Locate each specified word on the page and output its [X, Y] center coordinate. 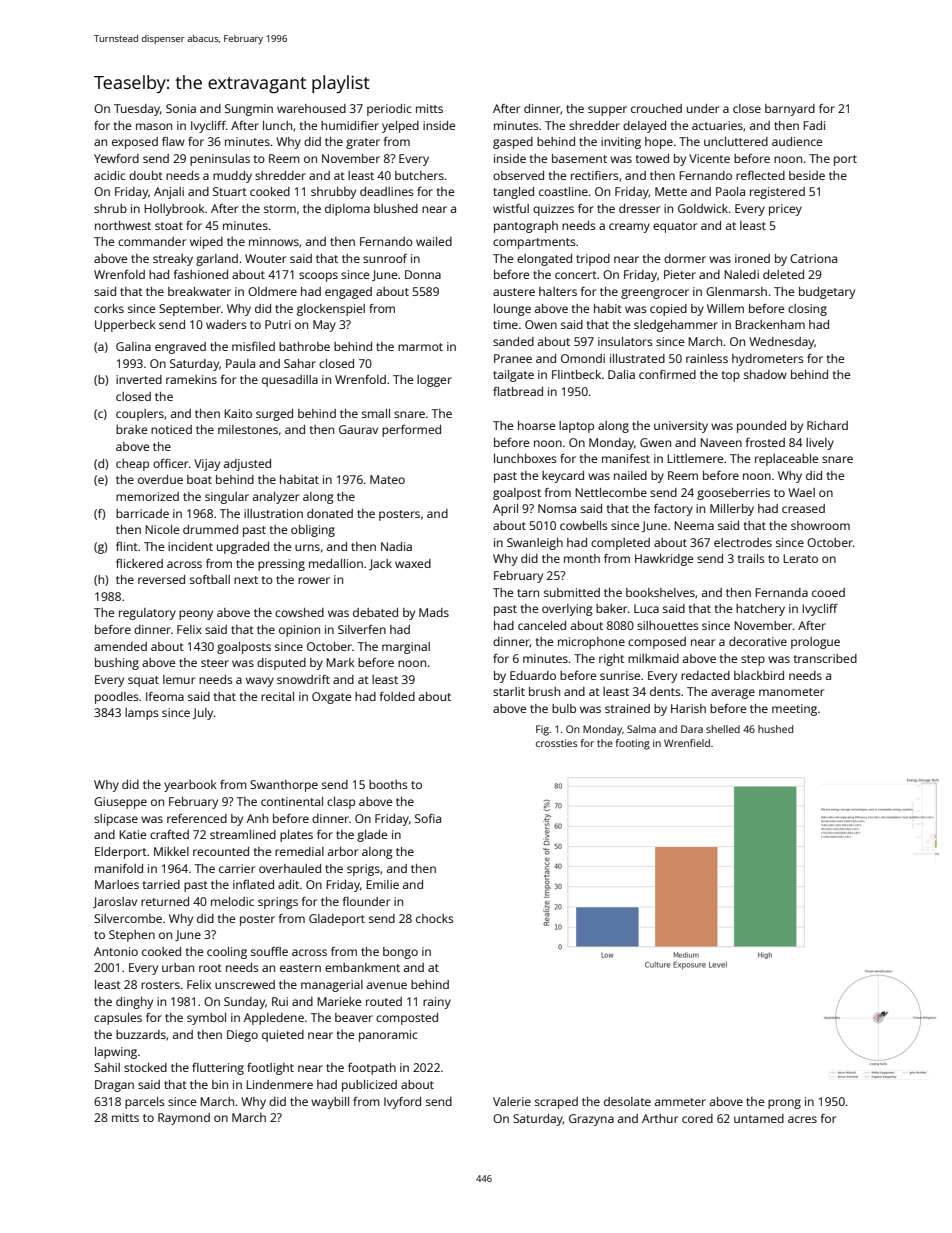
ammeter [680, 1102]
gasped [513, 143]
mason [154, 126]
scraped [556, 1103]
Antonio [116, 951]
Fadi [814, 125]
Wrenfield [687, 743]
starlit [509, 691]
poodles [117, 698]
